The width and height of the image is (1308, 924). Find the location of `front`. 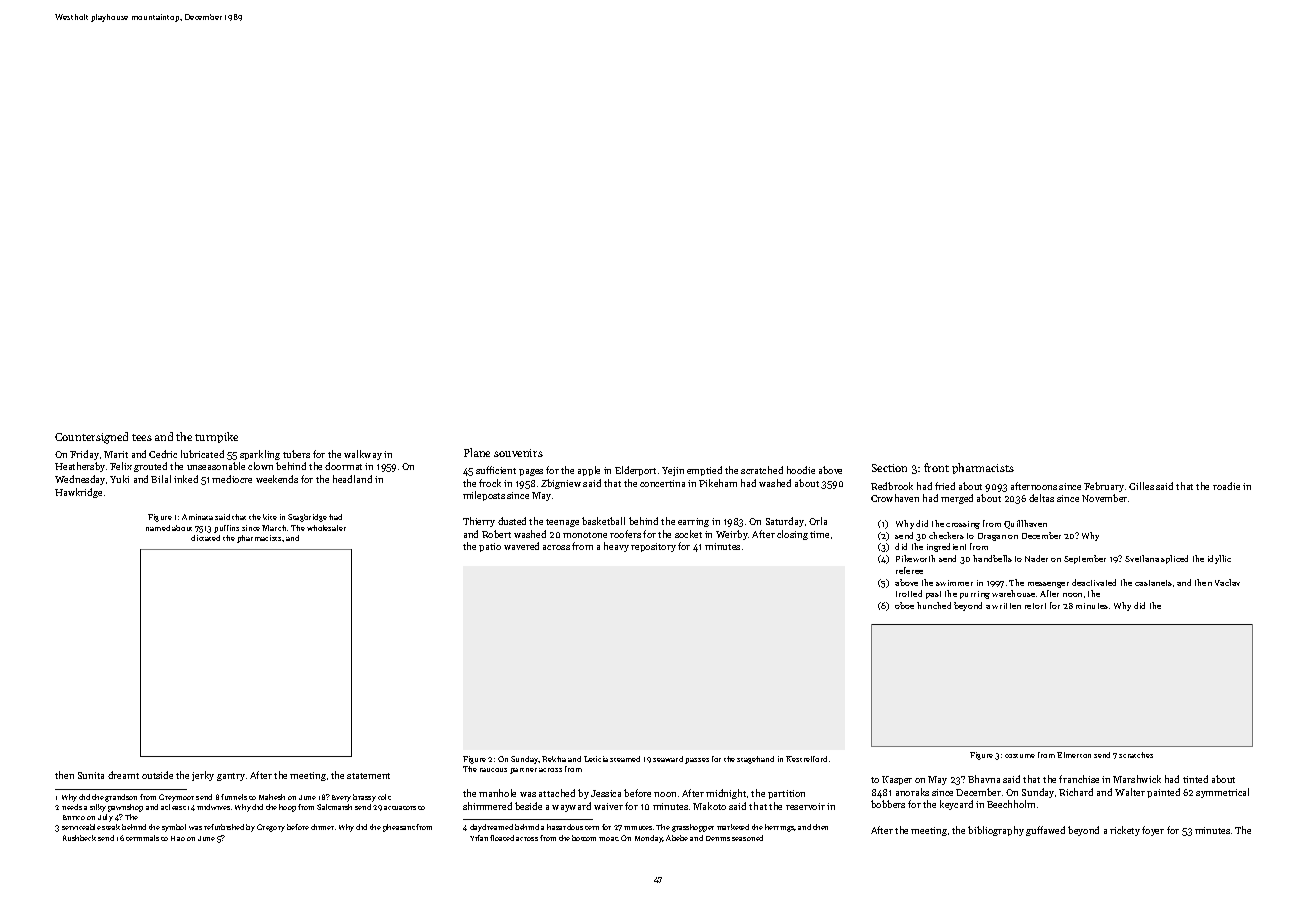

front is located at coordinates (936, 467).
